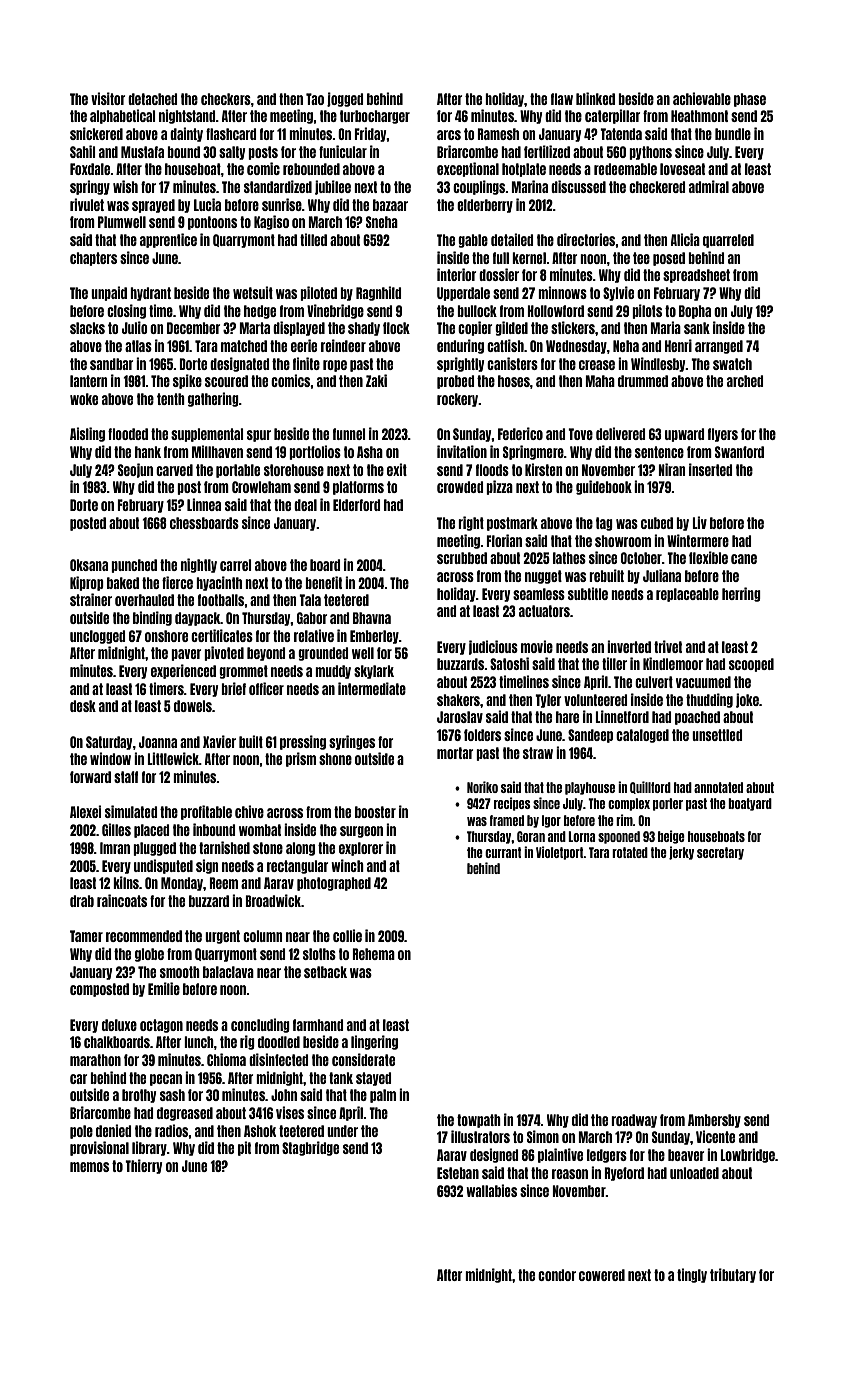 This document has height=1400, width=849. Describe the element at coordinates (108, 98) in the document. I see `visitor` at that location.
